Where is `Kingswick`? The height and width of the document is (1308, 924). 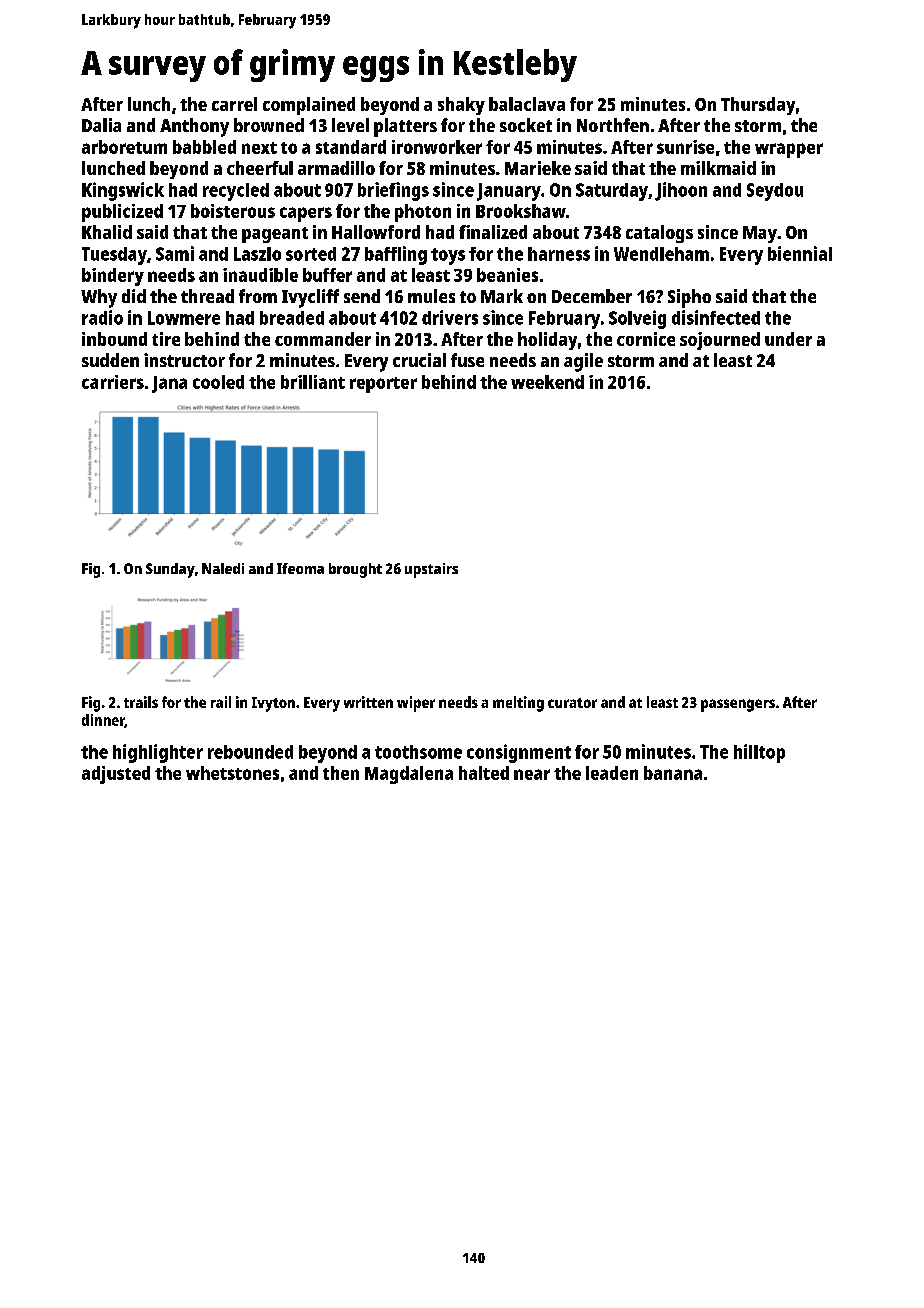
Kingswick is located at coordinates (123, 191).
